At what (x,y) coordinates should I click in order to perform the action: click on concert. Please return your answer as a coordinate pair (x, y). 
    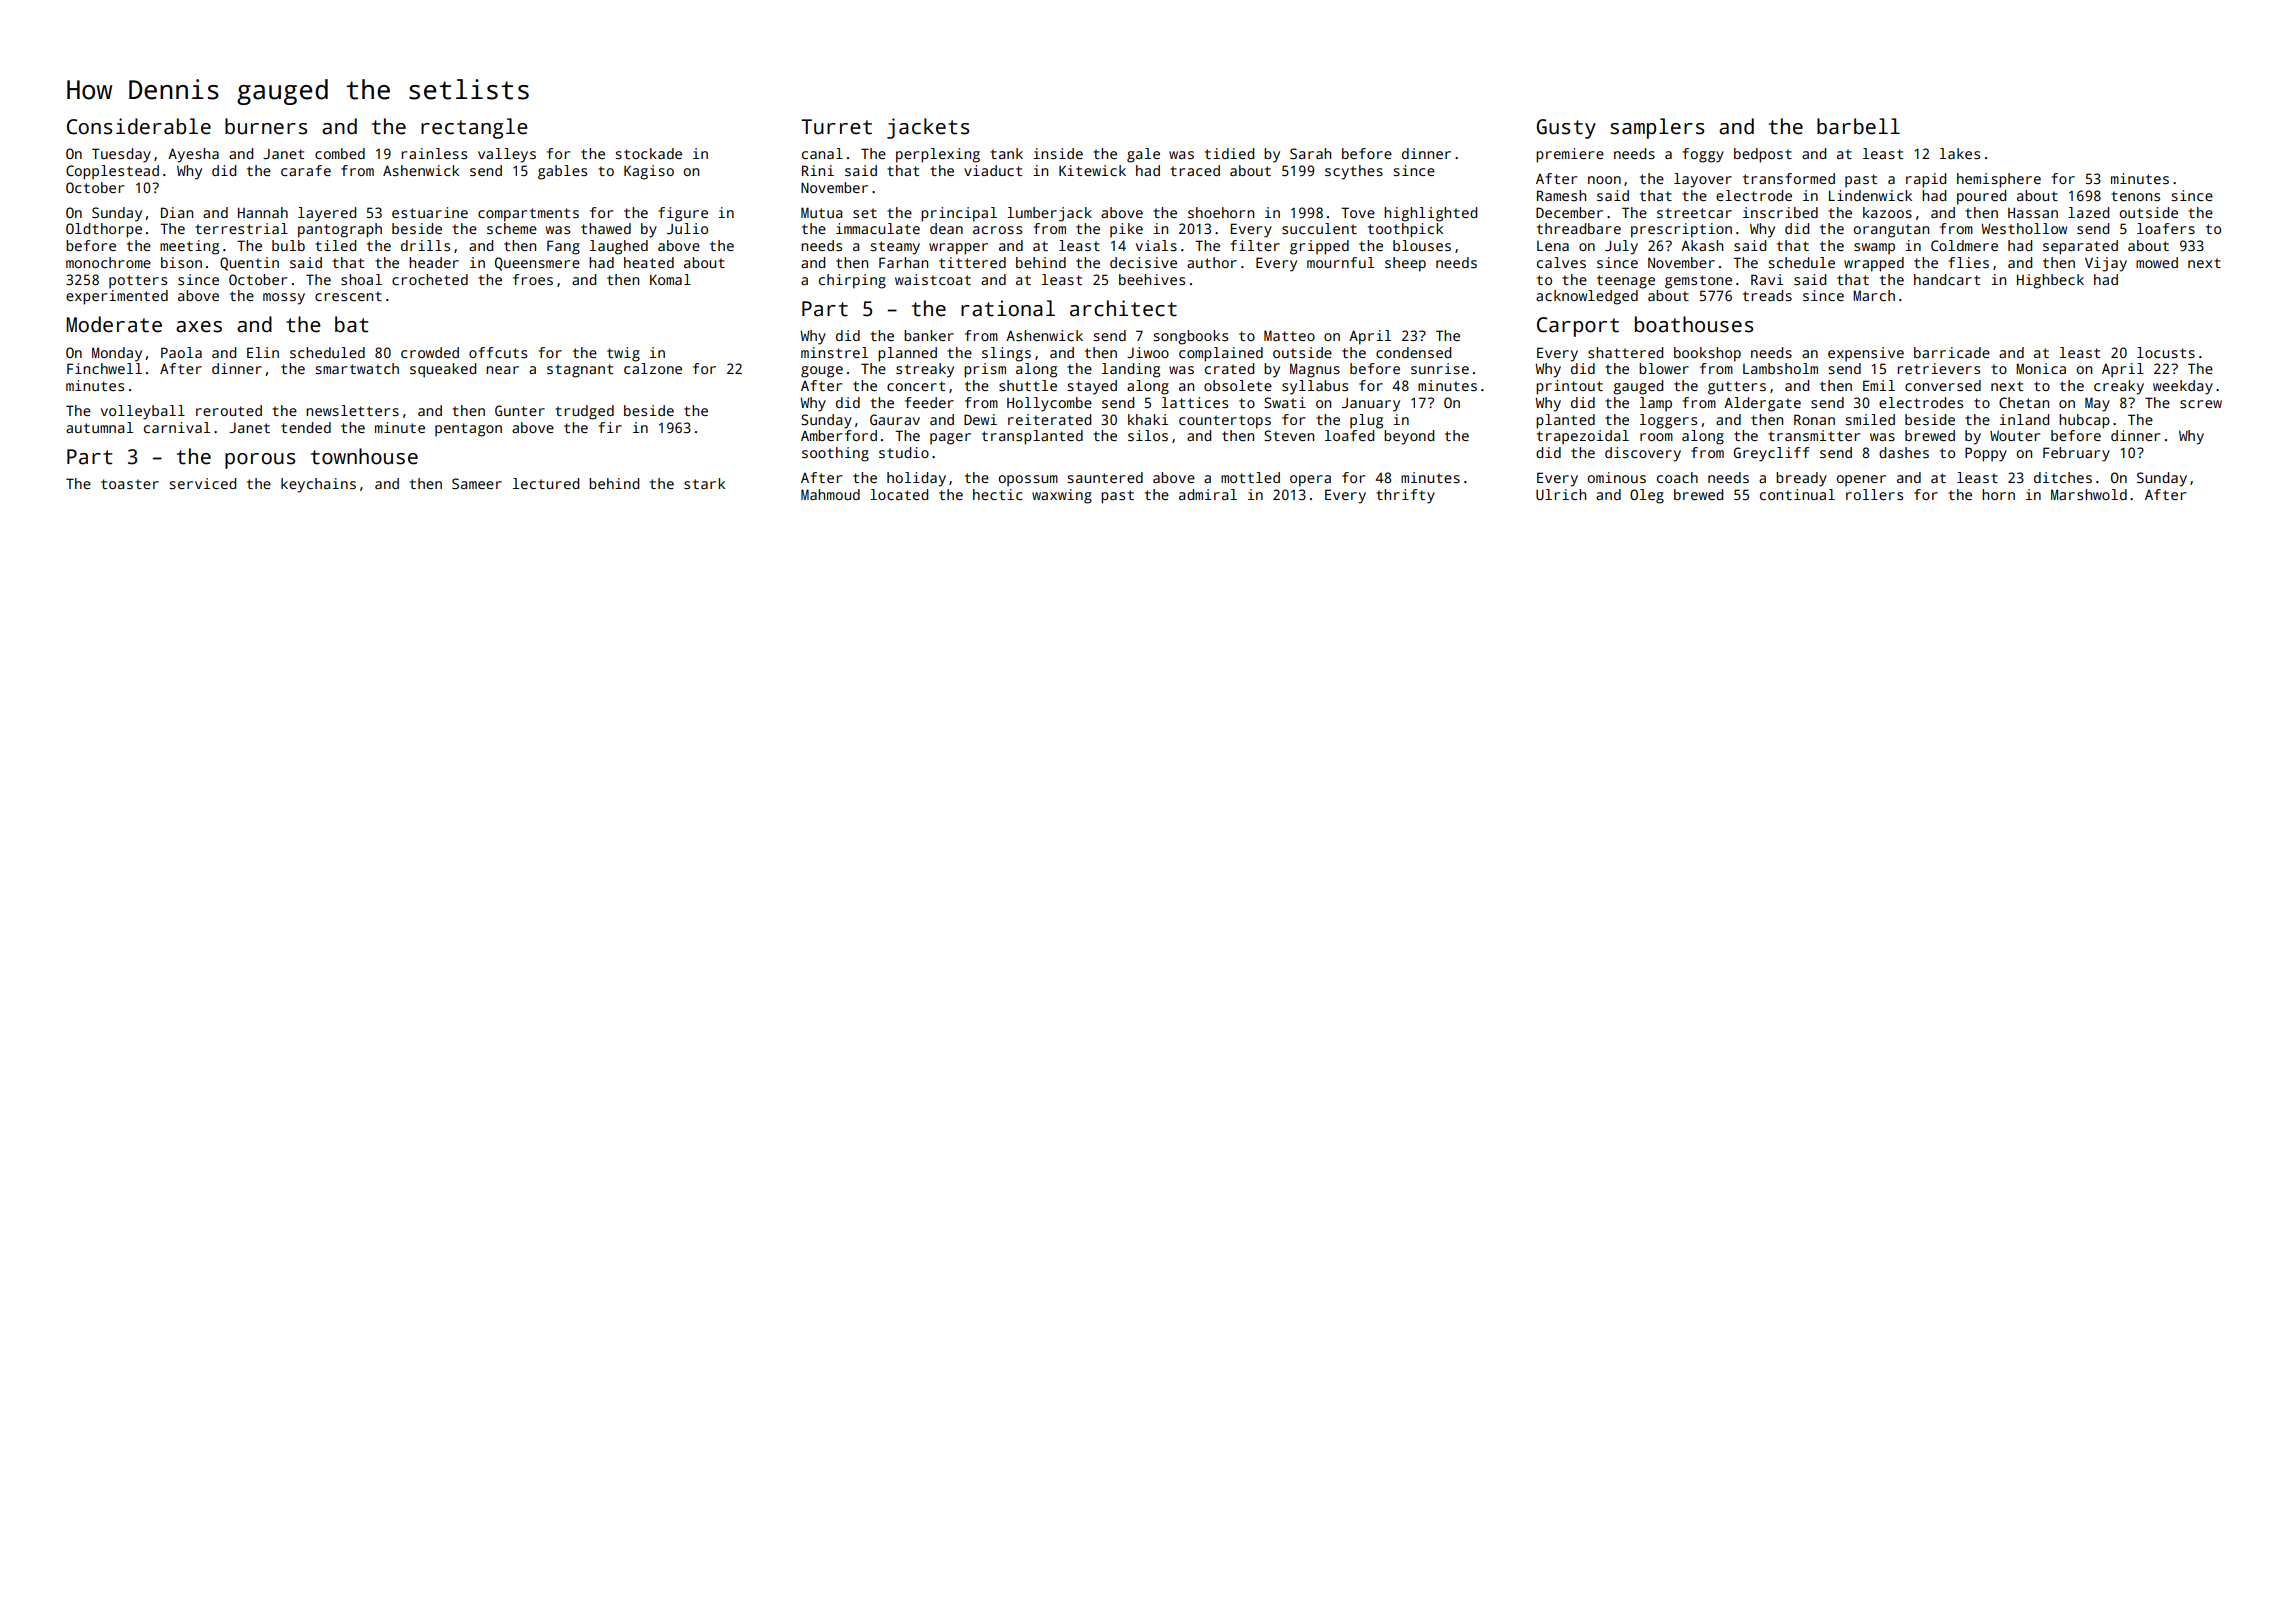
    Looking at the image, I should click on (916, 386).
